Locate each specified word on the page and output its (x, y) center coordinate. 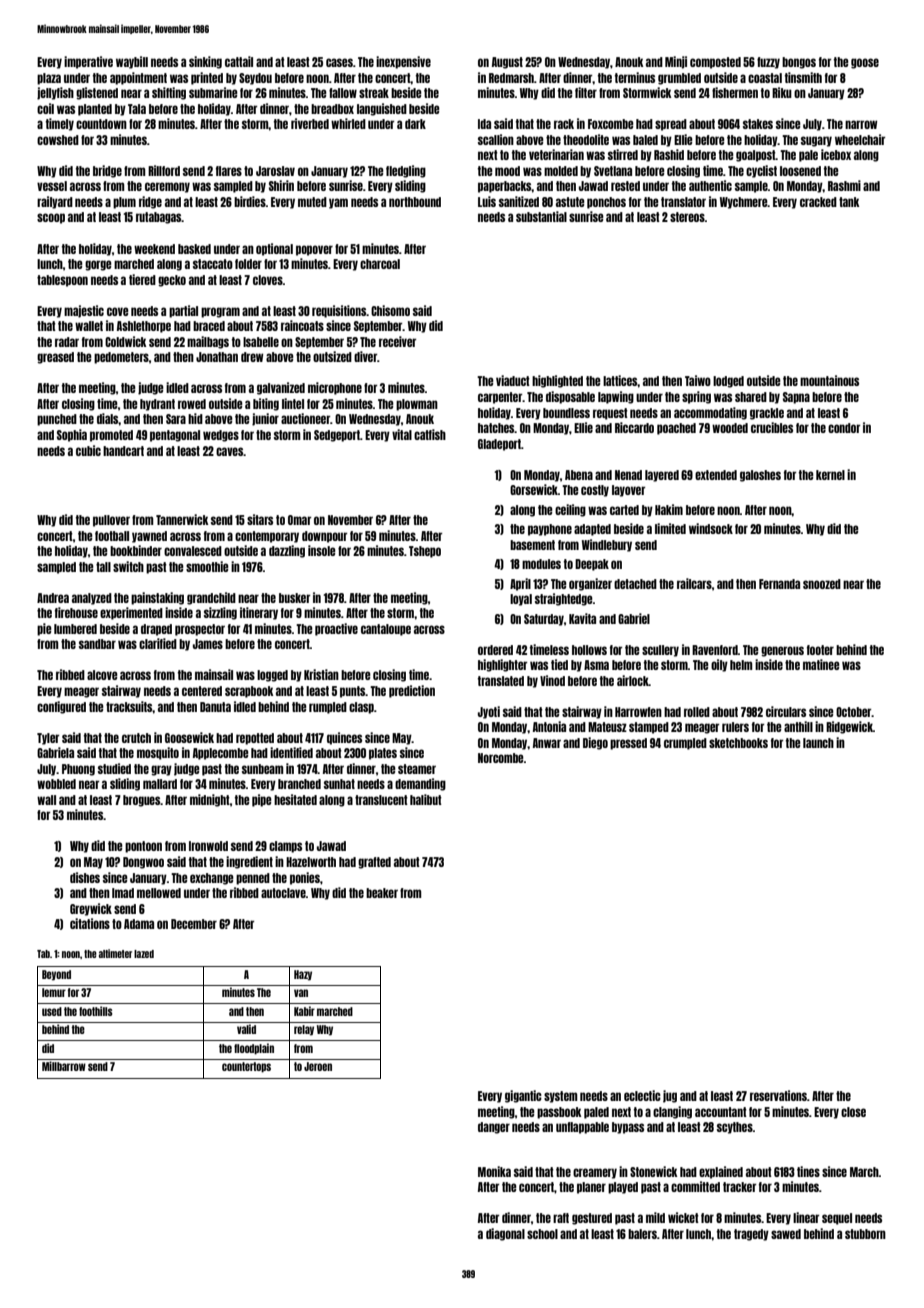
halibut (426, 799)
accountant (721, 1112)
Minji (676, 62)
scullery (660, 651)
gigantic (523, 1096)
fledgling (406, 171)
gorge (98, 265)
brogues (142, 801)
